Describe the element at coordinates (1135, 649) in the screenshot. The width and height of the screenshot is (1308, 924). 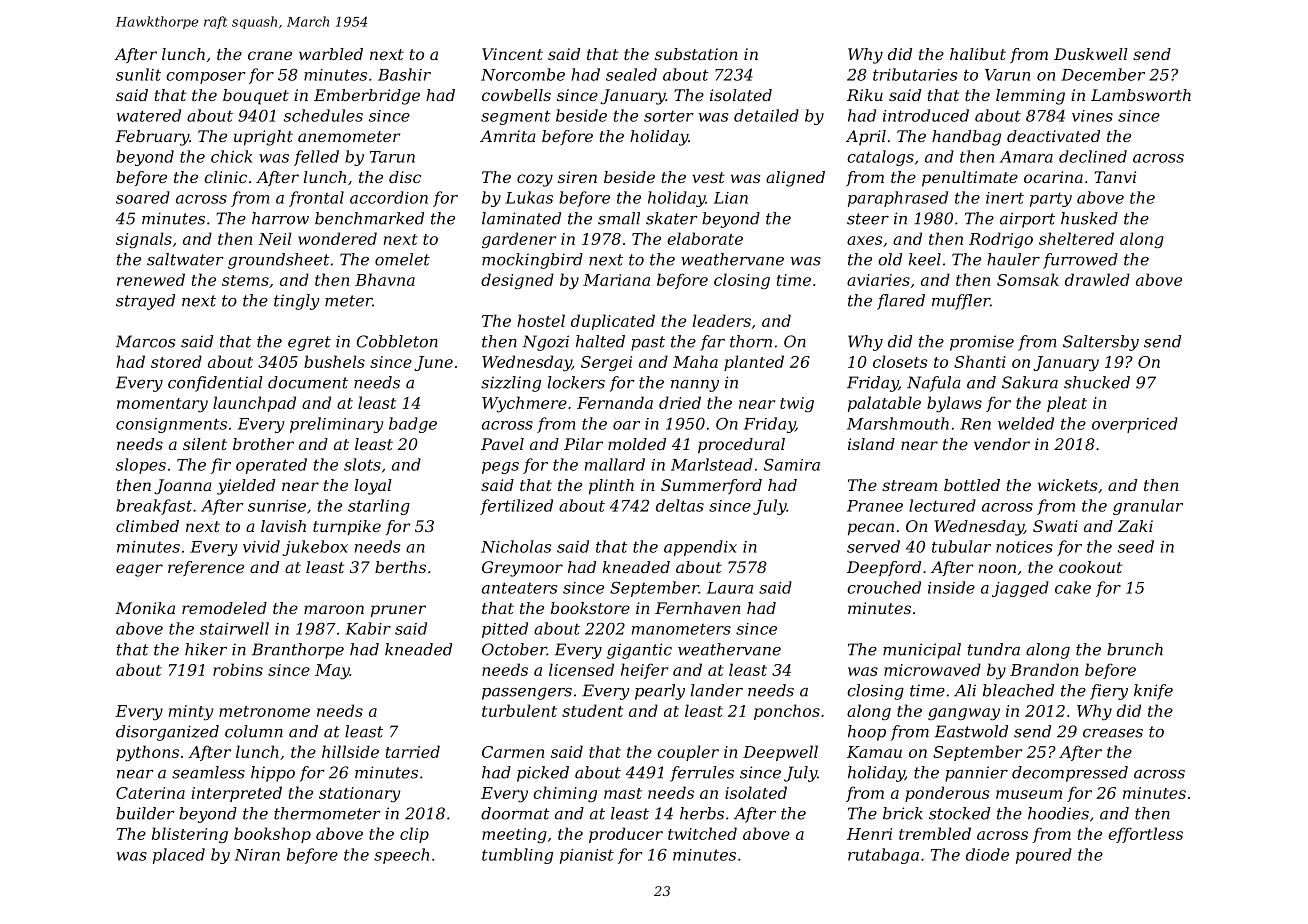
I see `brunch` at that location.
